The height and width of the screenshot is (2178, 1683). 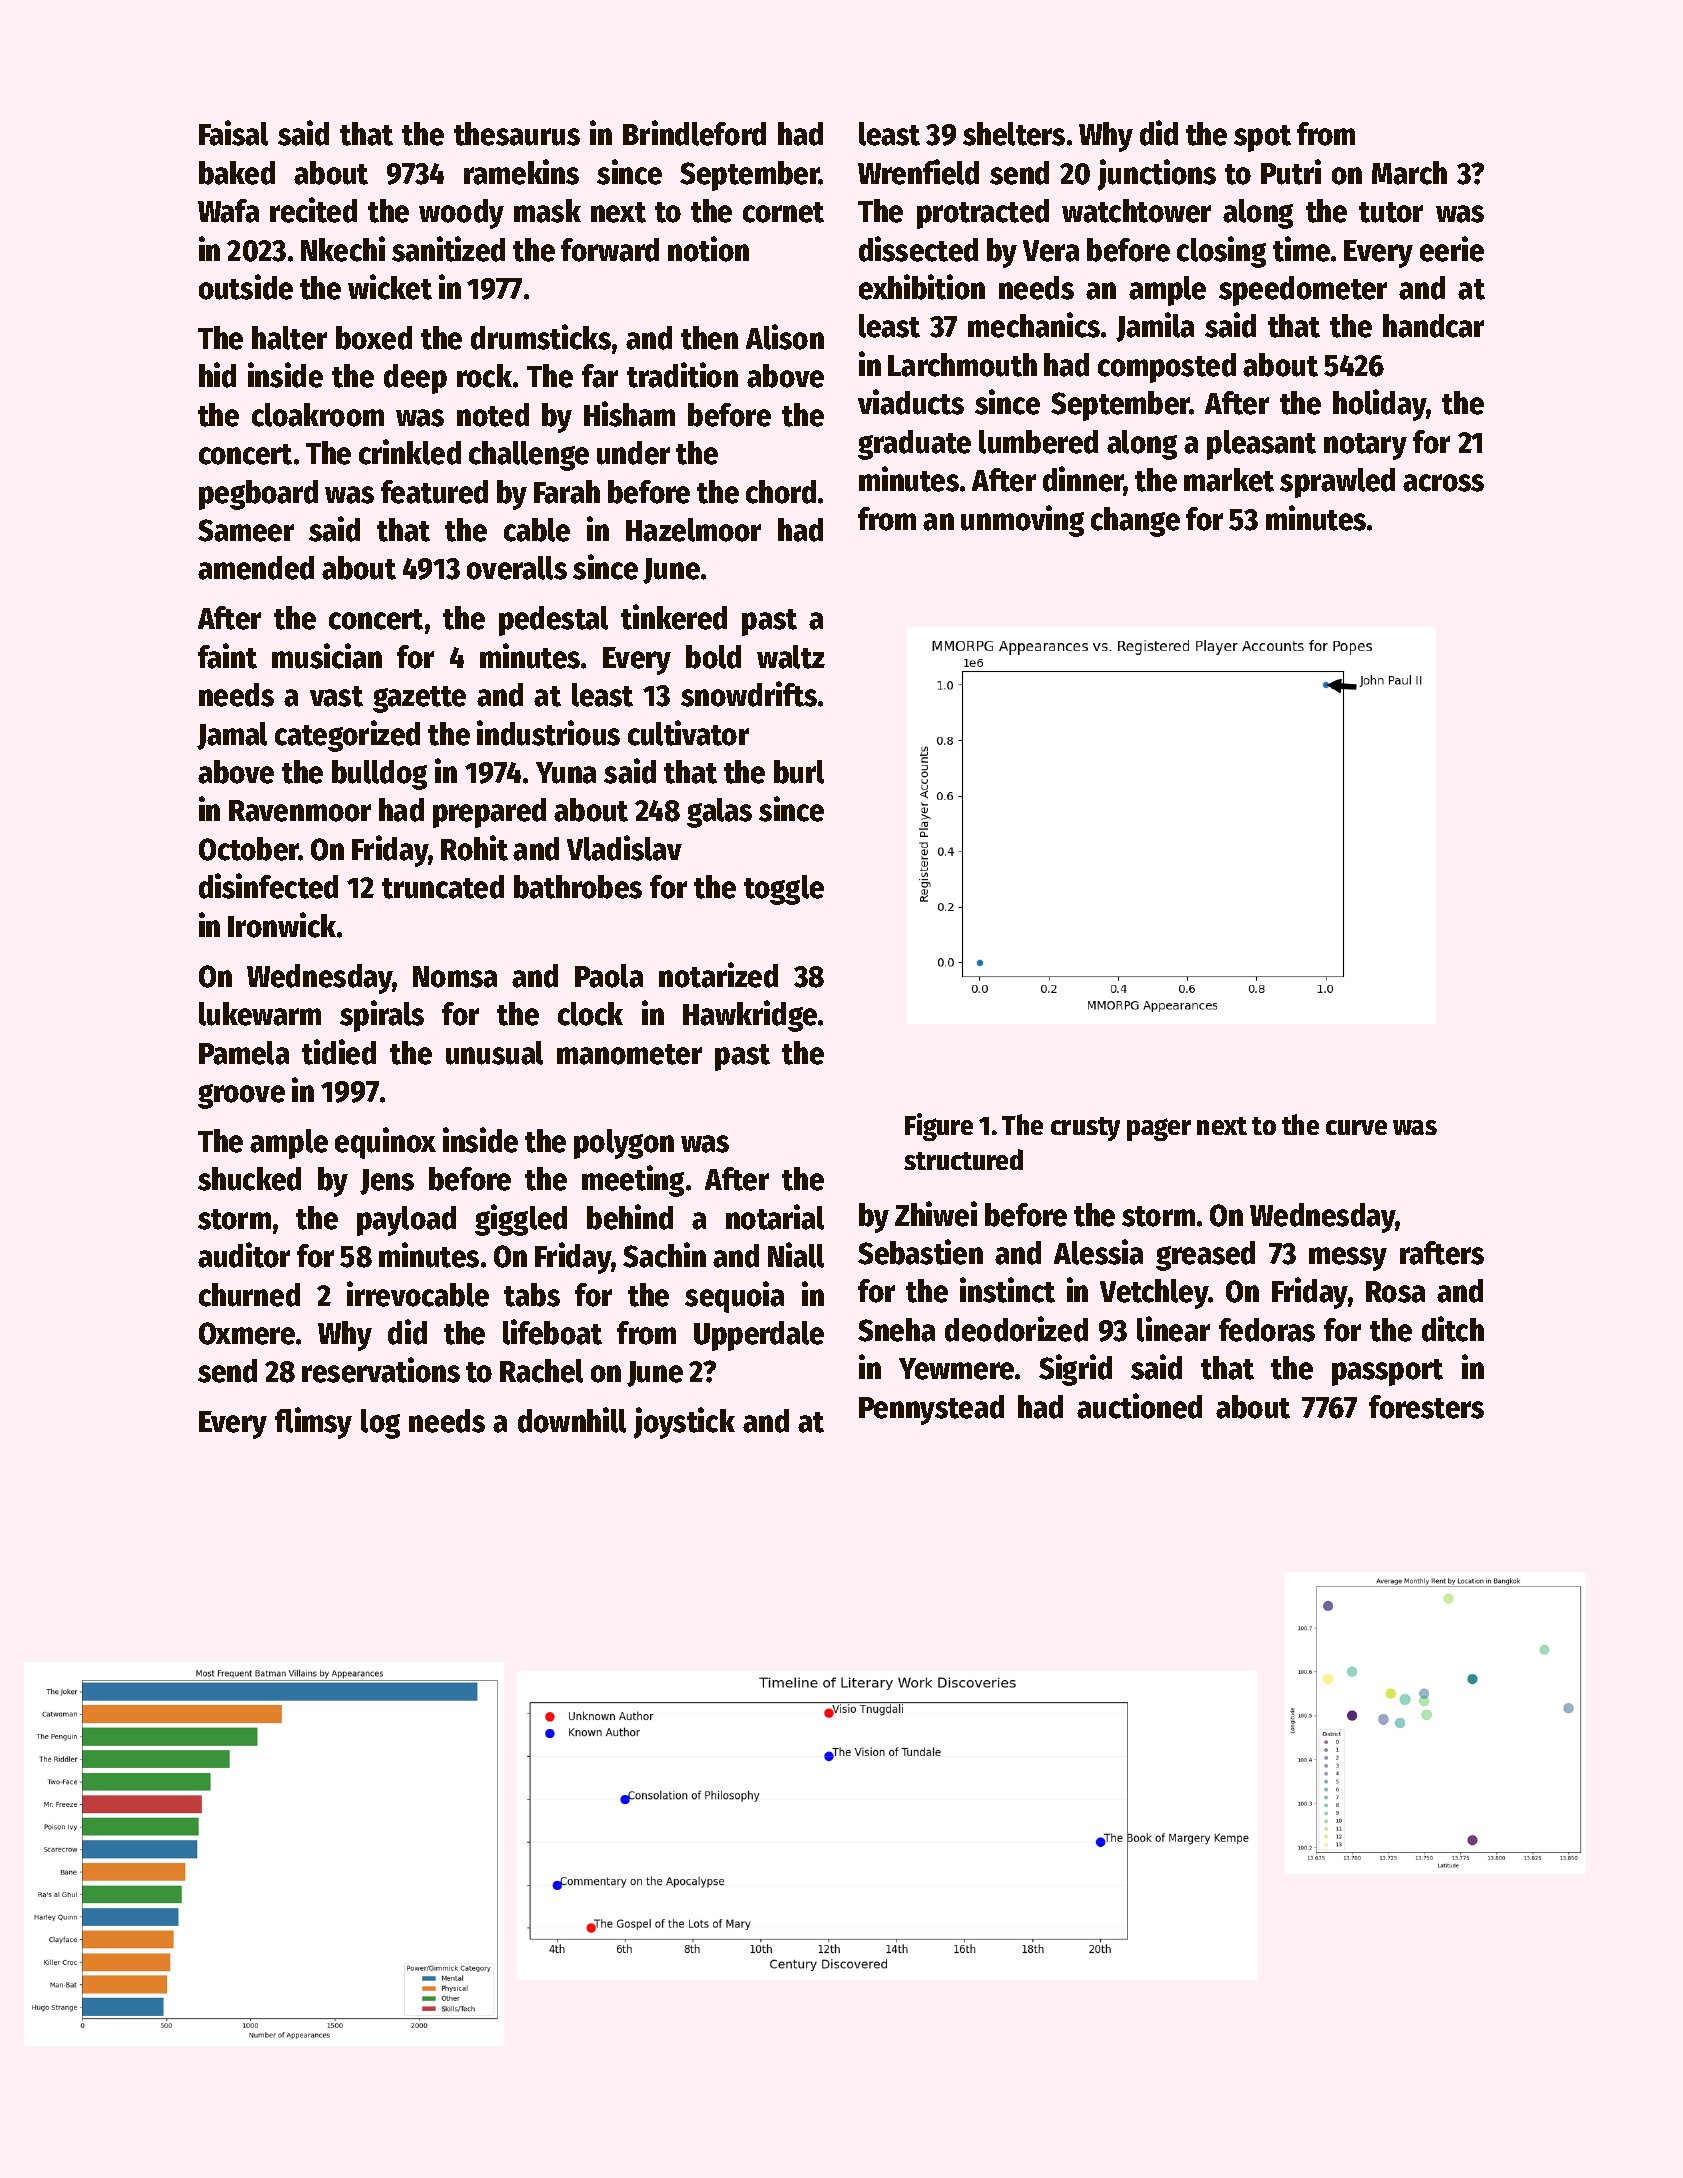 What do you see at coordinates (406, 1221) in the screenshot?
I see `payload` at bounding box center [406, 1221].
